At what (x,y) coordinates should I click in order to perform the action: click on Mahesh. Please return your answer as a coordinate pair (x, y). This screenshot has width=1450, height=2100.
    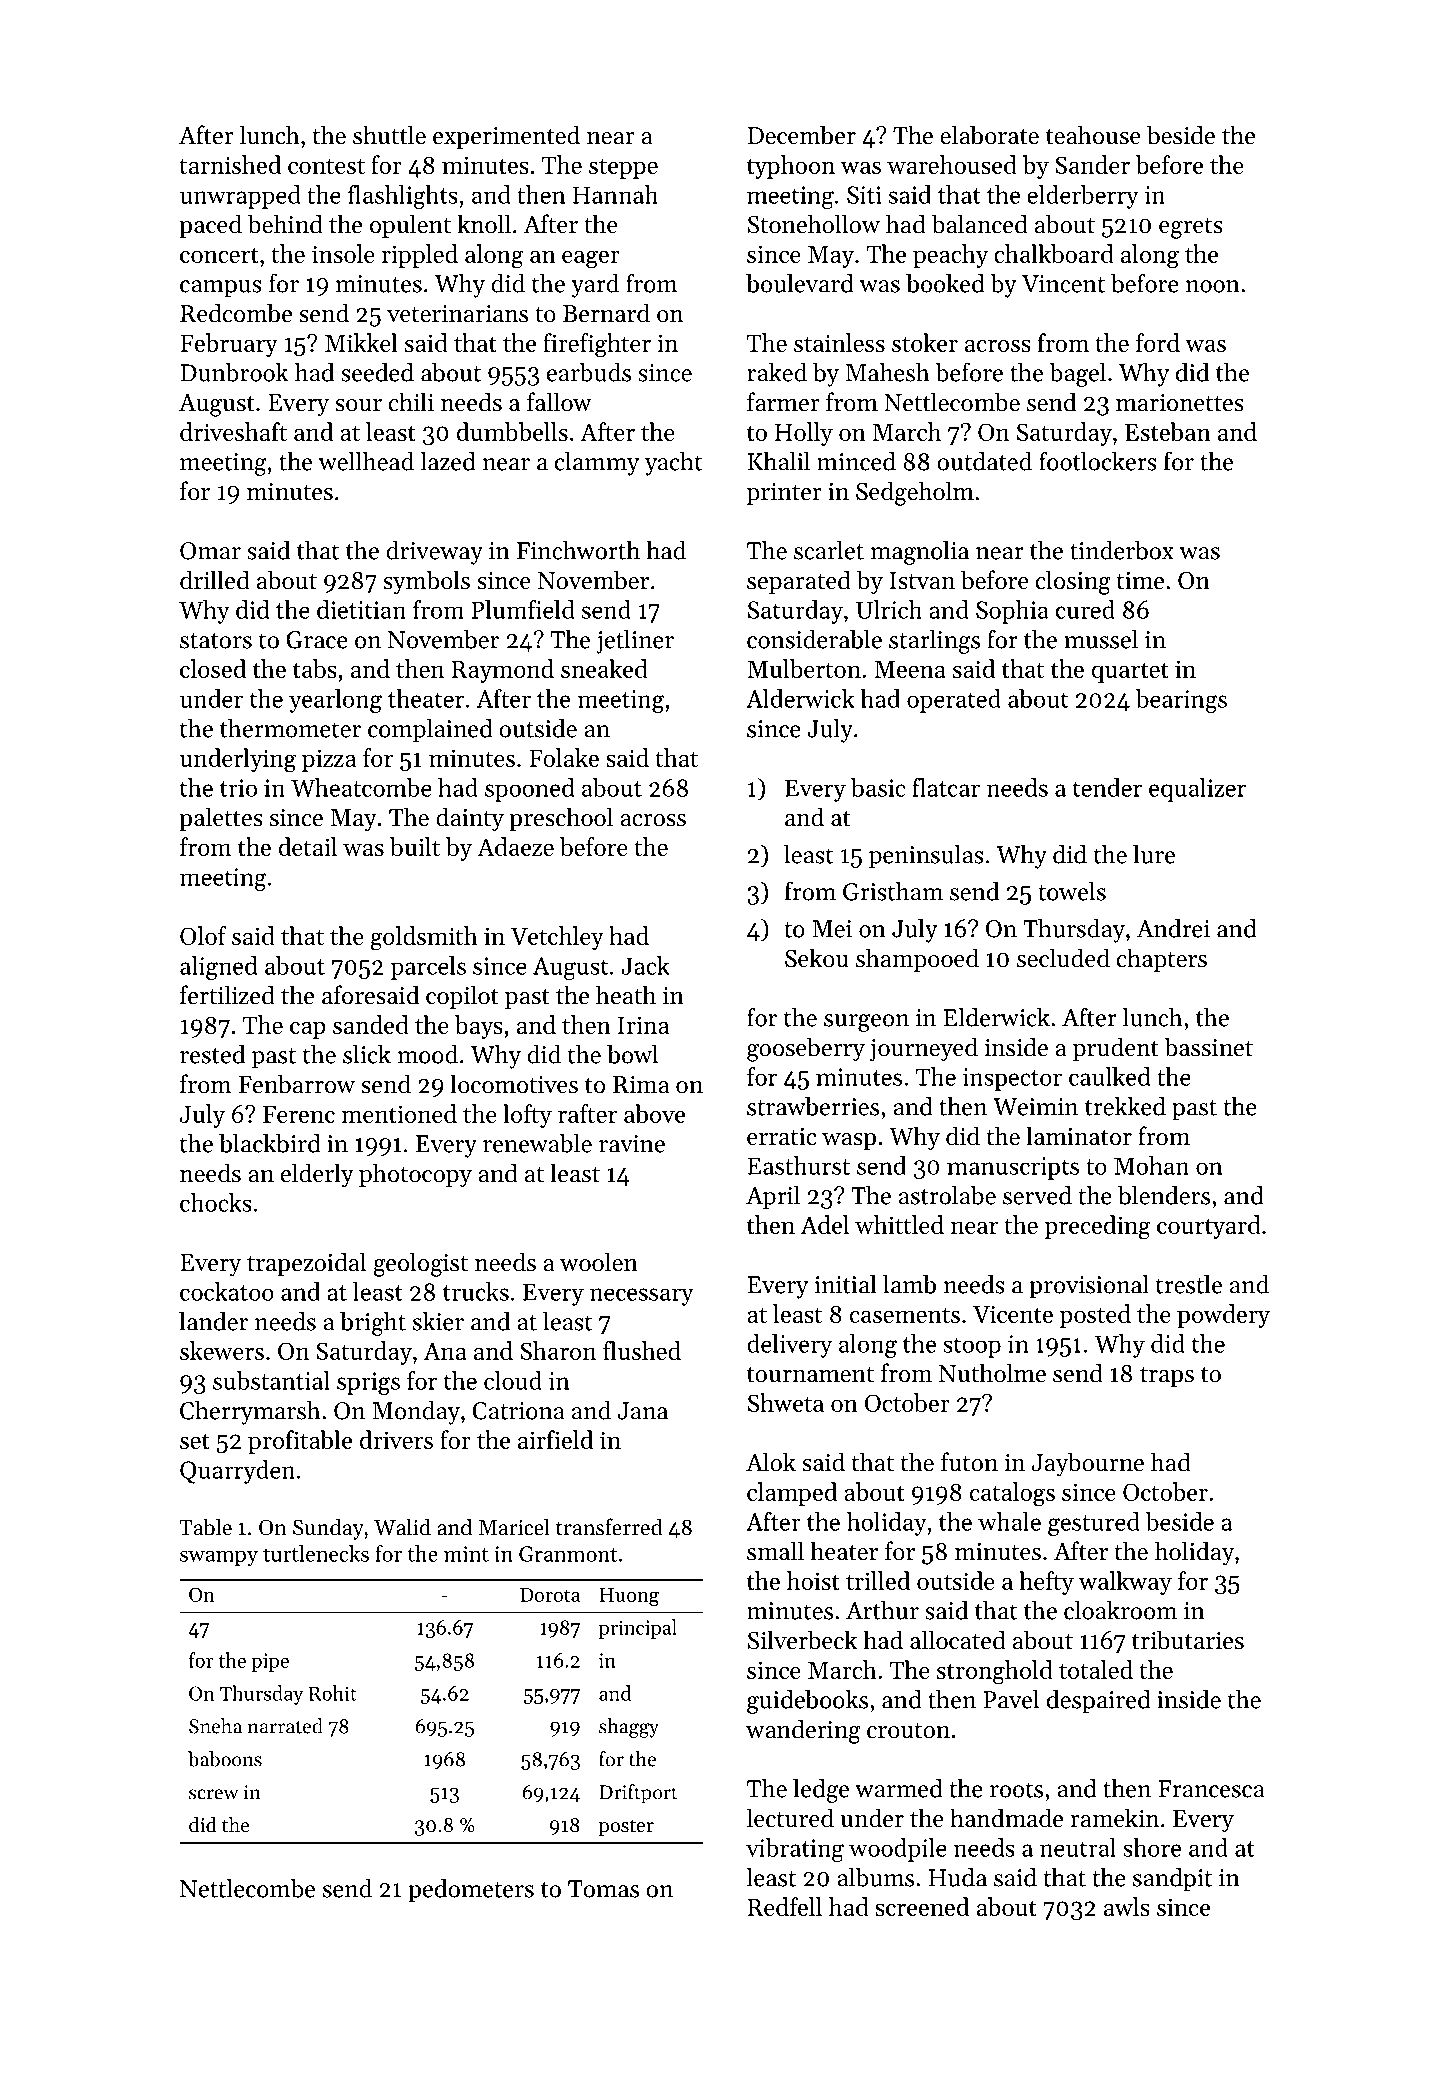
    Looking at the image, I should click on (888, 372).
